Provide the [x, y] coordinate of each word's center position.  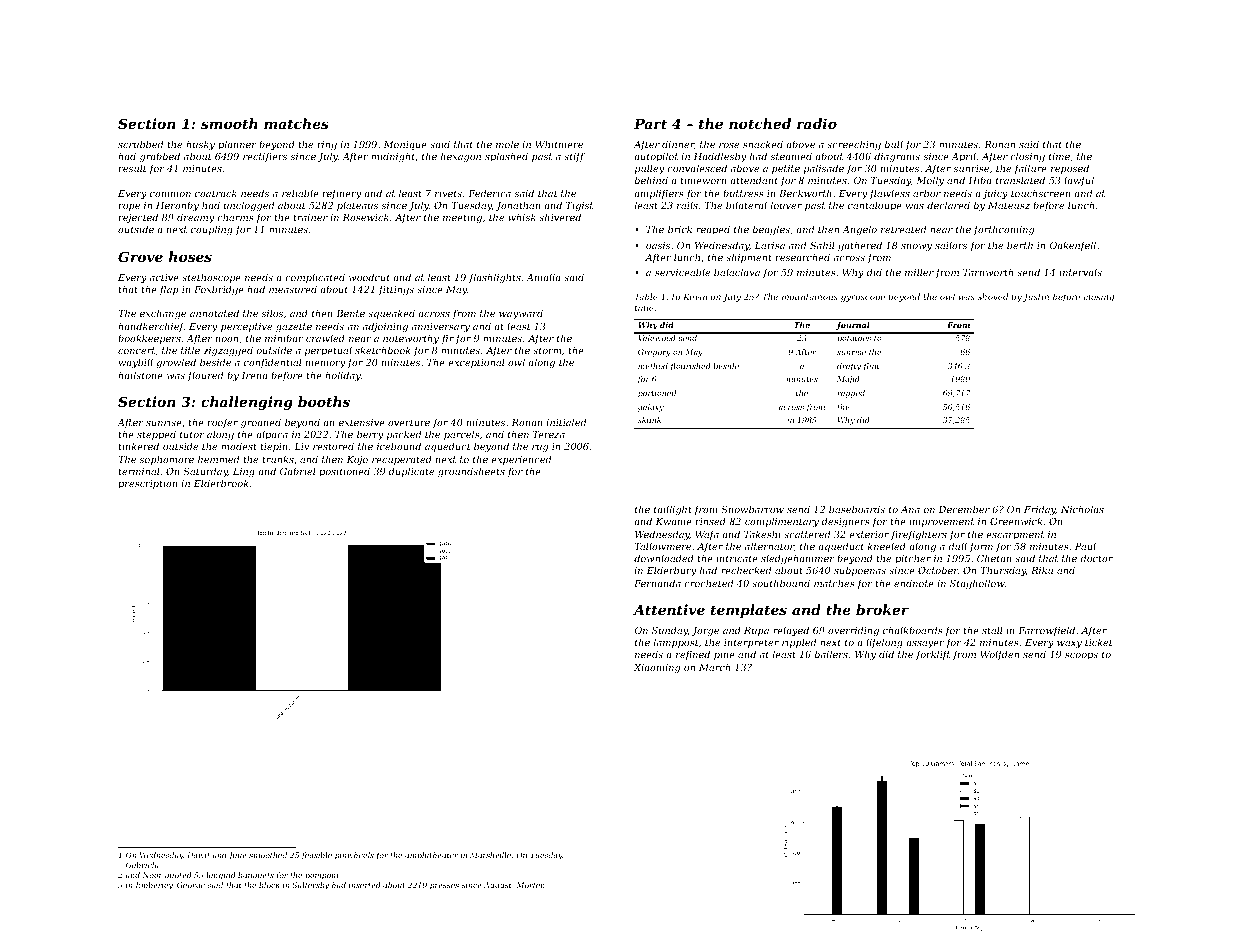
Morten [531, 885]
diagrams [897, 157]
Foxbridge [219, 290]
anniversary [441, 327]
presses [444, 887]
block [269, 885]
